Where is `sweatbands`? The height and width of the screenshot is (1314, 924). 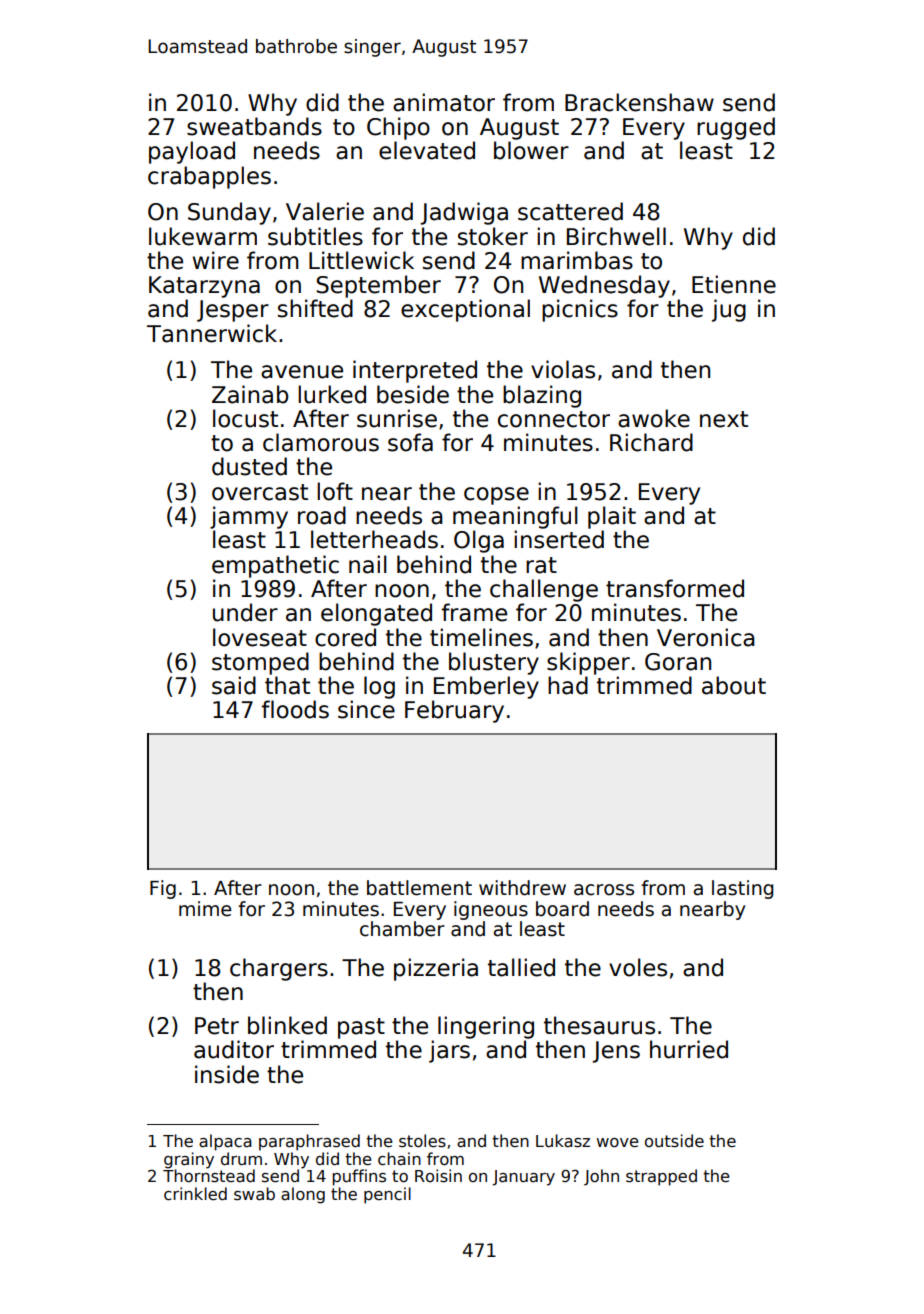
sweatbands is located at coordinates (254, 126).
